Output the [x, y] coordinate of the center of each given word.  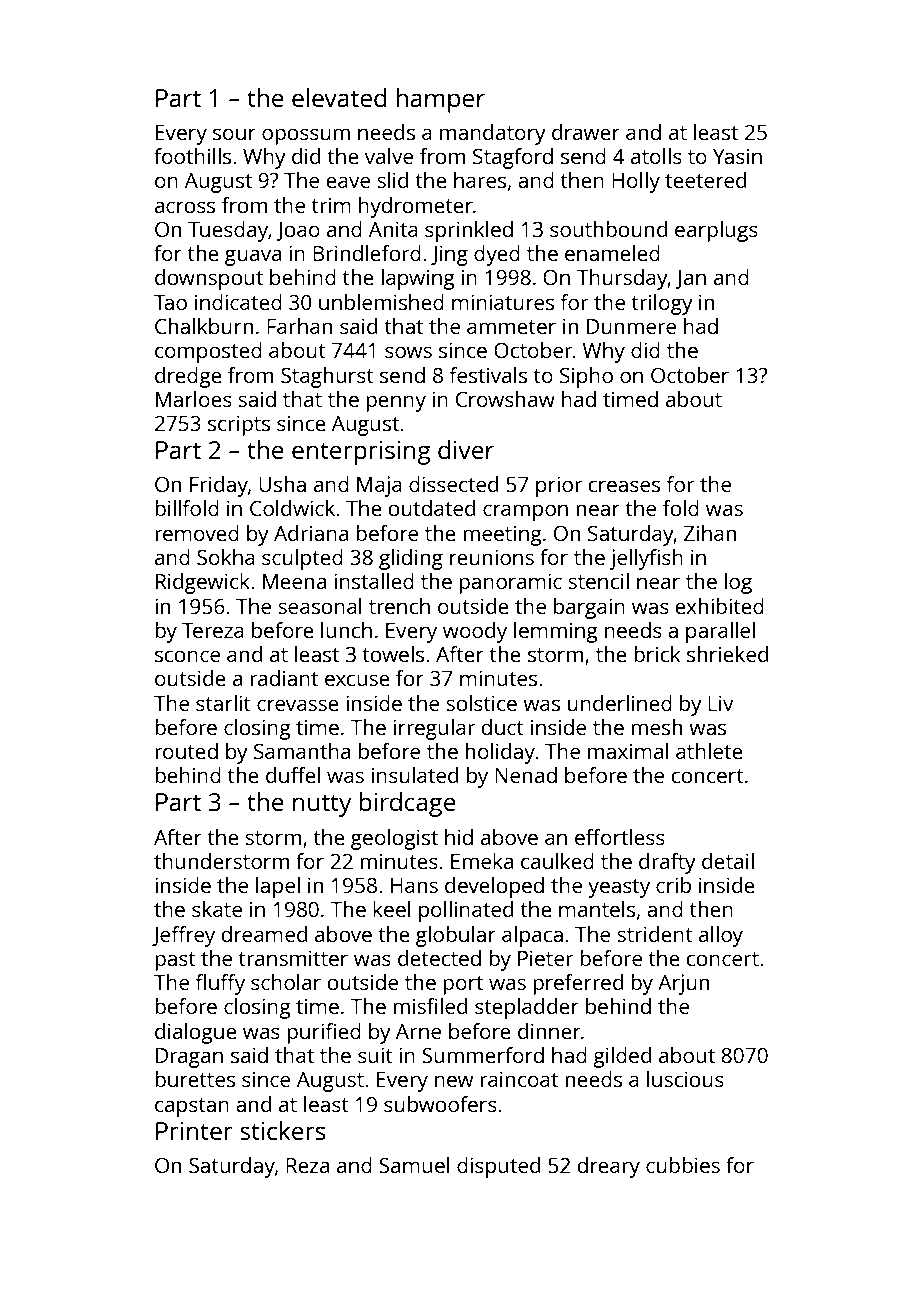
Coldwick [292, 508]
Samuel [414, 1165]
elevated [339, 97]
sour [234, 134]
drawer [586, 132]
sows [408, 352]
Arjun [683, 984]
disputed [498, 1167]
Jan [690, 279]
